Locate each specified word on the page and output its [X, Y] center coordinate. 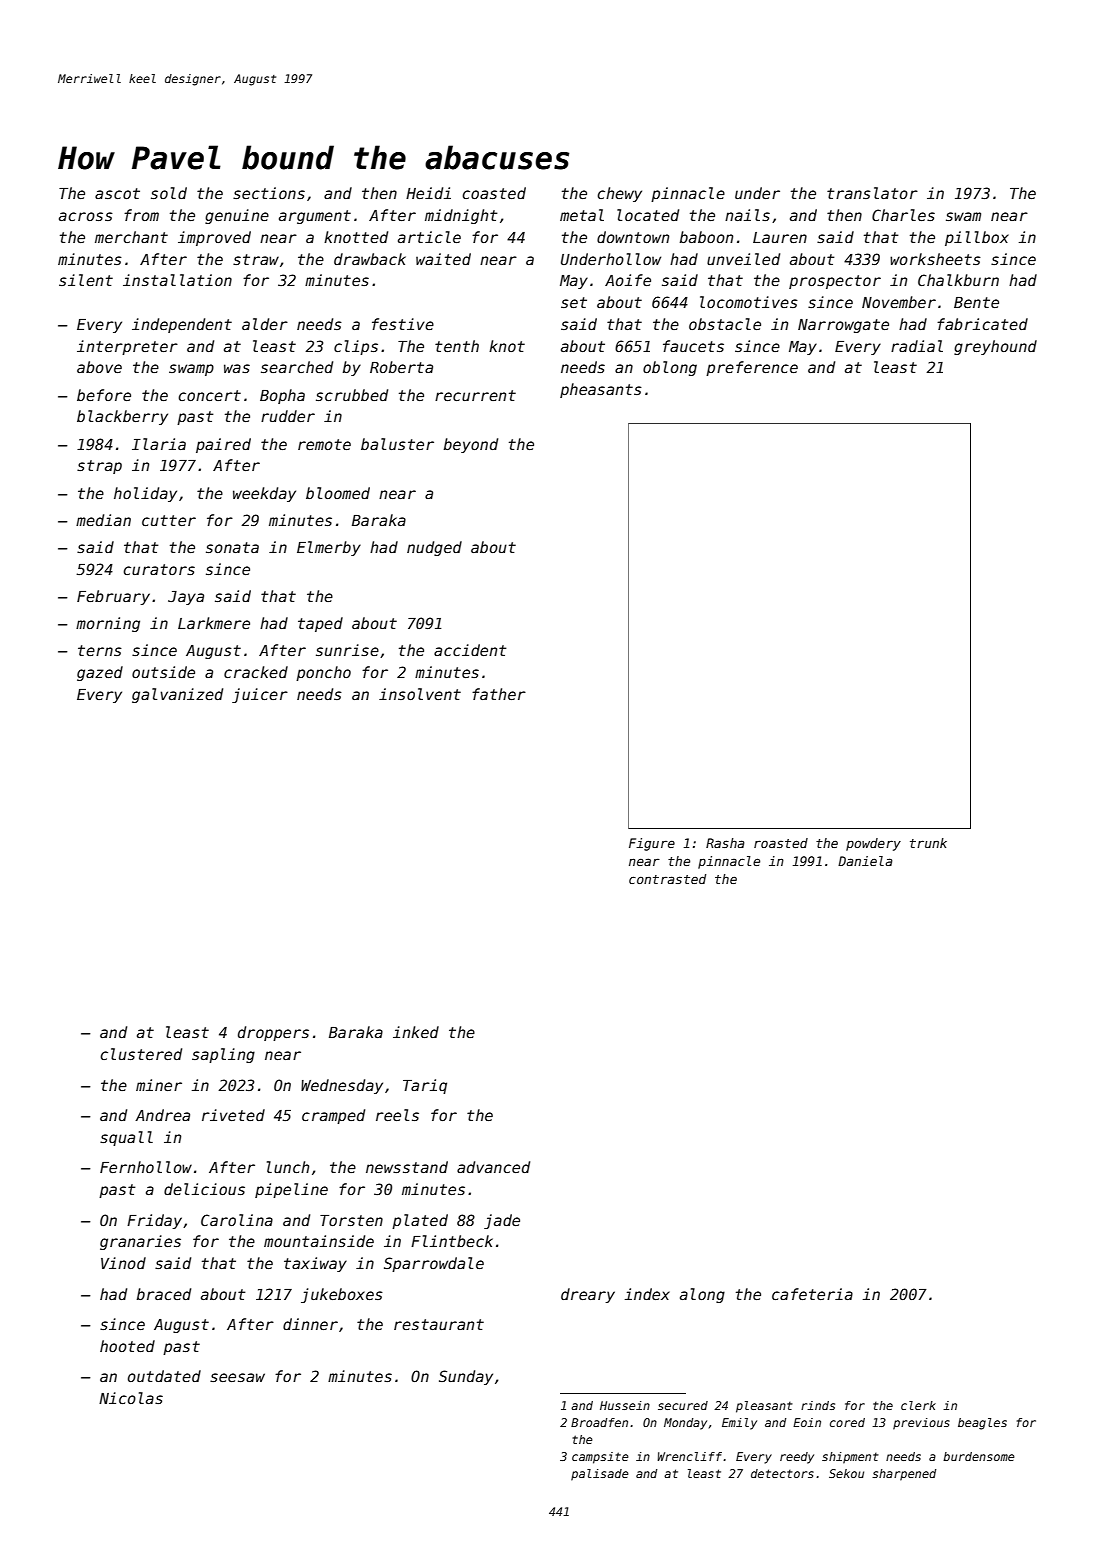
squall [126, 1138]
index [647, 1294]
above [99, 367]
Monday [685, 1424]
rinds [818, 1405]
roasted [781, 843]
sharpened [904, 1475]
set [574, 302]
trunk [928, 843]
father [499, 694]
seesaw [237, 1377]
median [103, 520]
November [899, 302]
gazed [100, 673]
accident [470, 650]
